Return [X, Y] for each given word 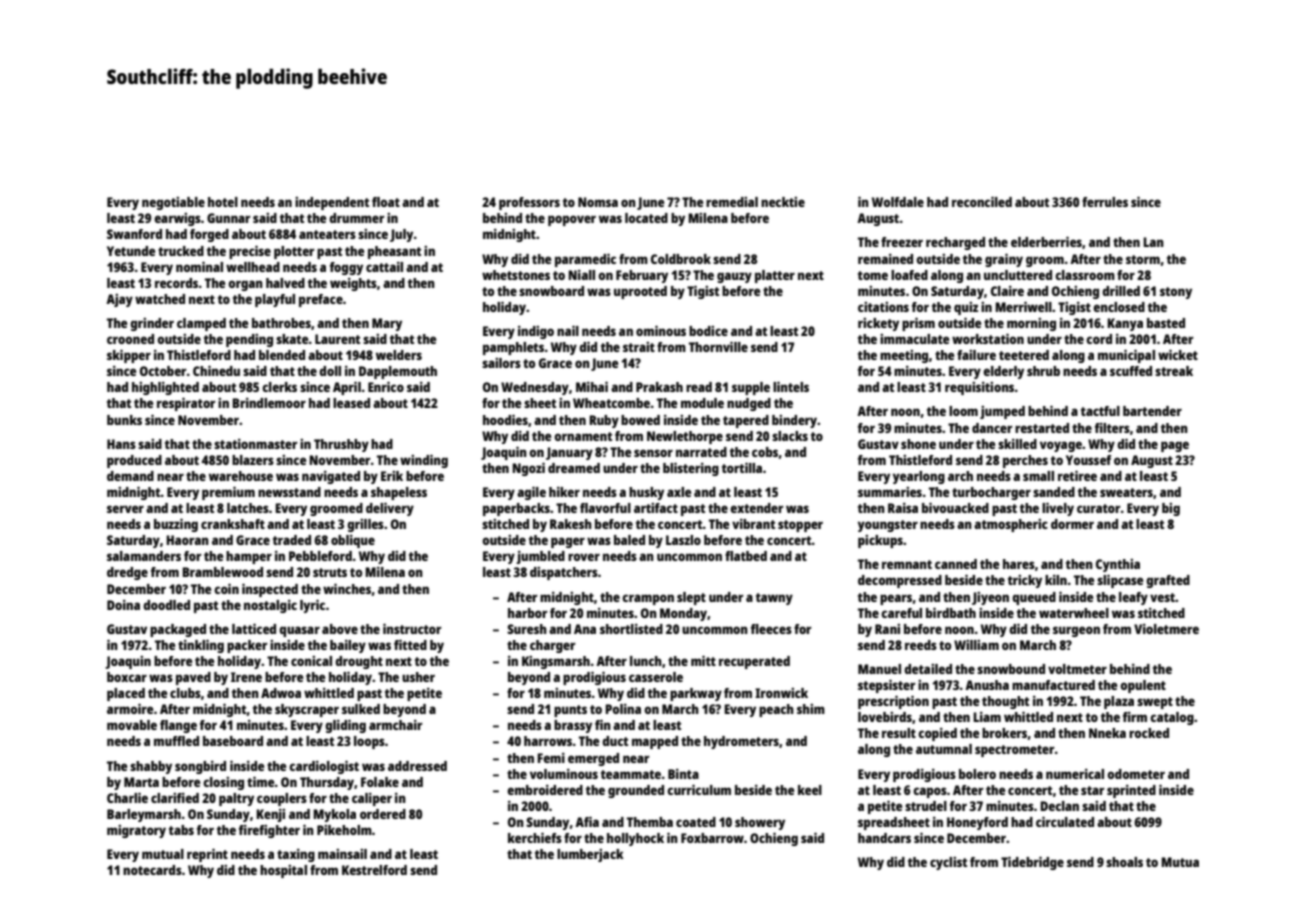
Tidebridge [1032, 863]
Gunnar [228, 218]
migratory [136, 831]
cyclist [948, 863]
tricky [1025, 581]
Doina [123, 605]
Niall [581, 275]
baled [629, 540]
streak [1174, 371]
